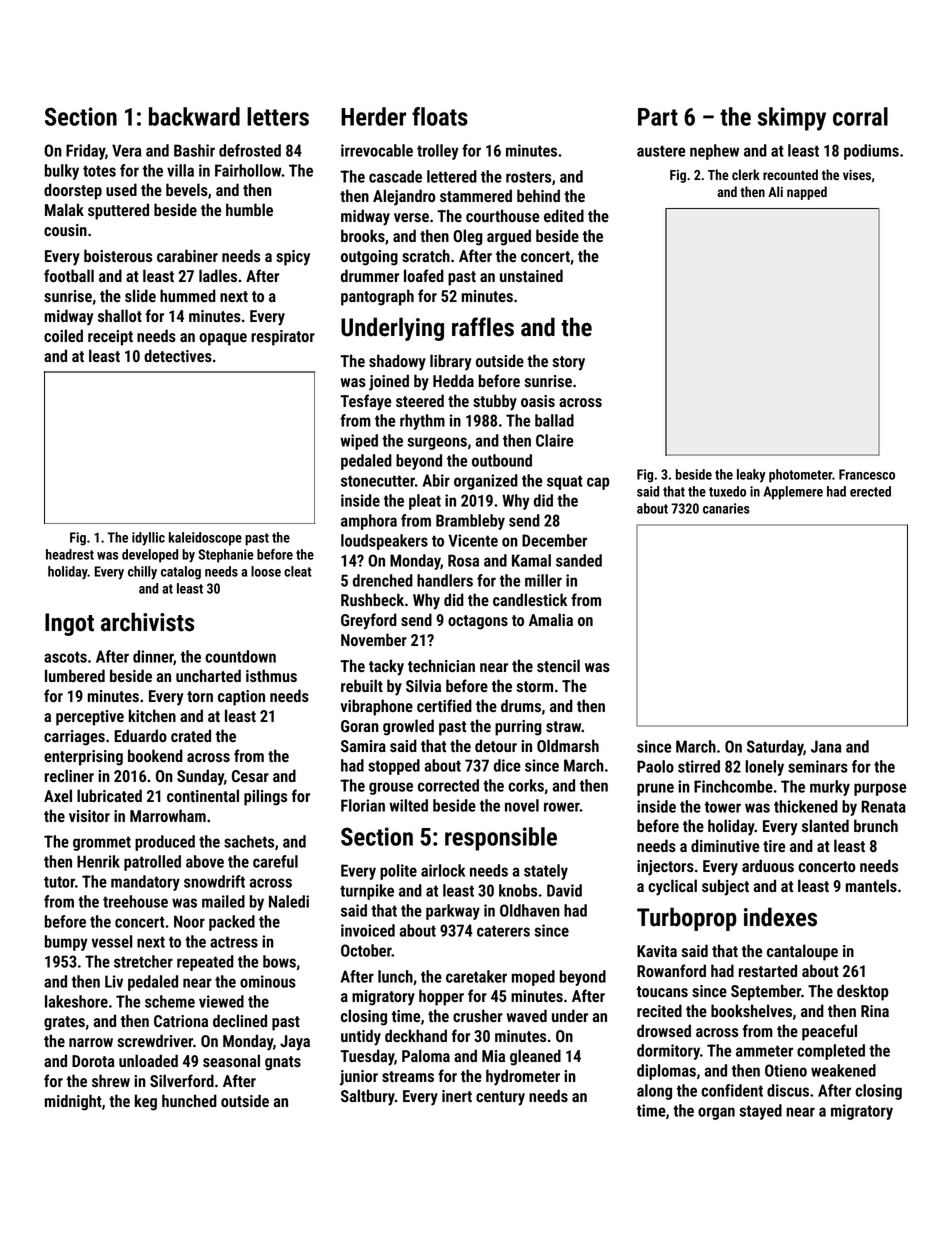  Describe the element at coordinates (111, 941) in the screenshot. I see `vessel` at that location.
